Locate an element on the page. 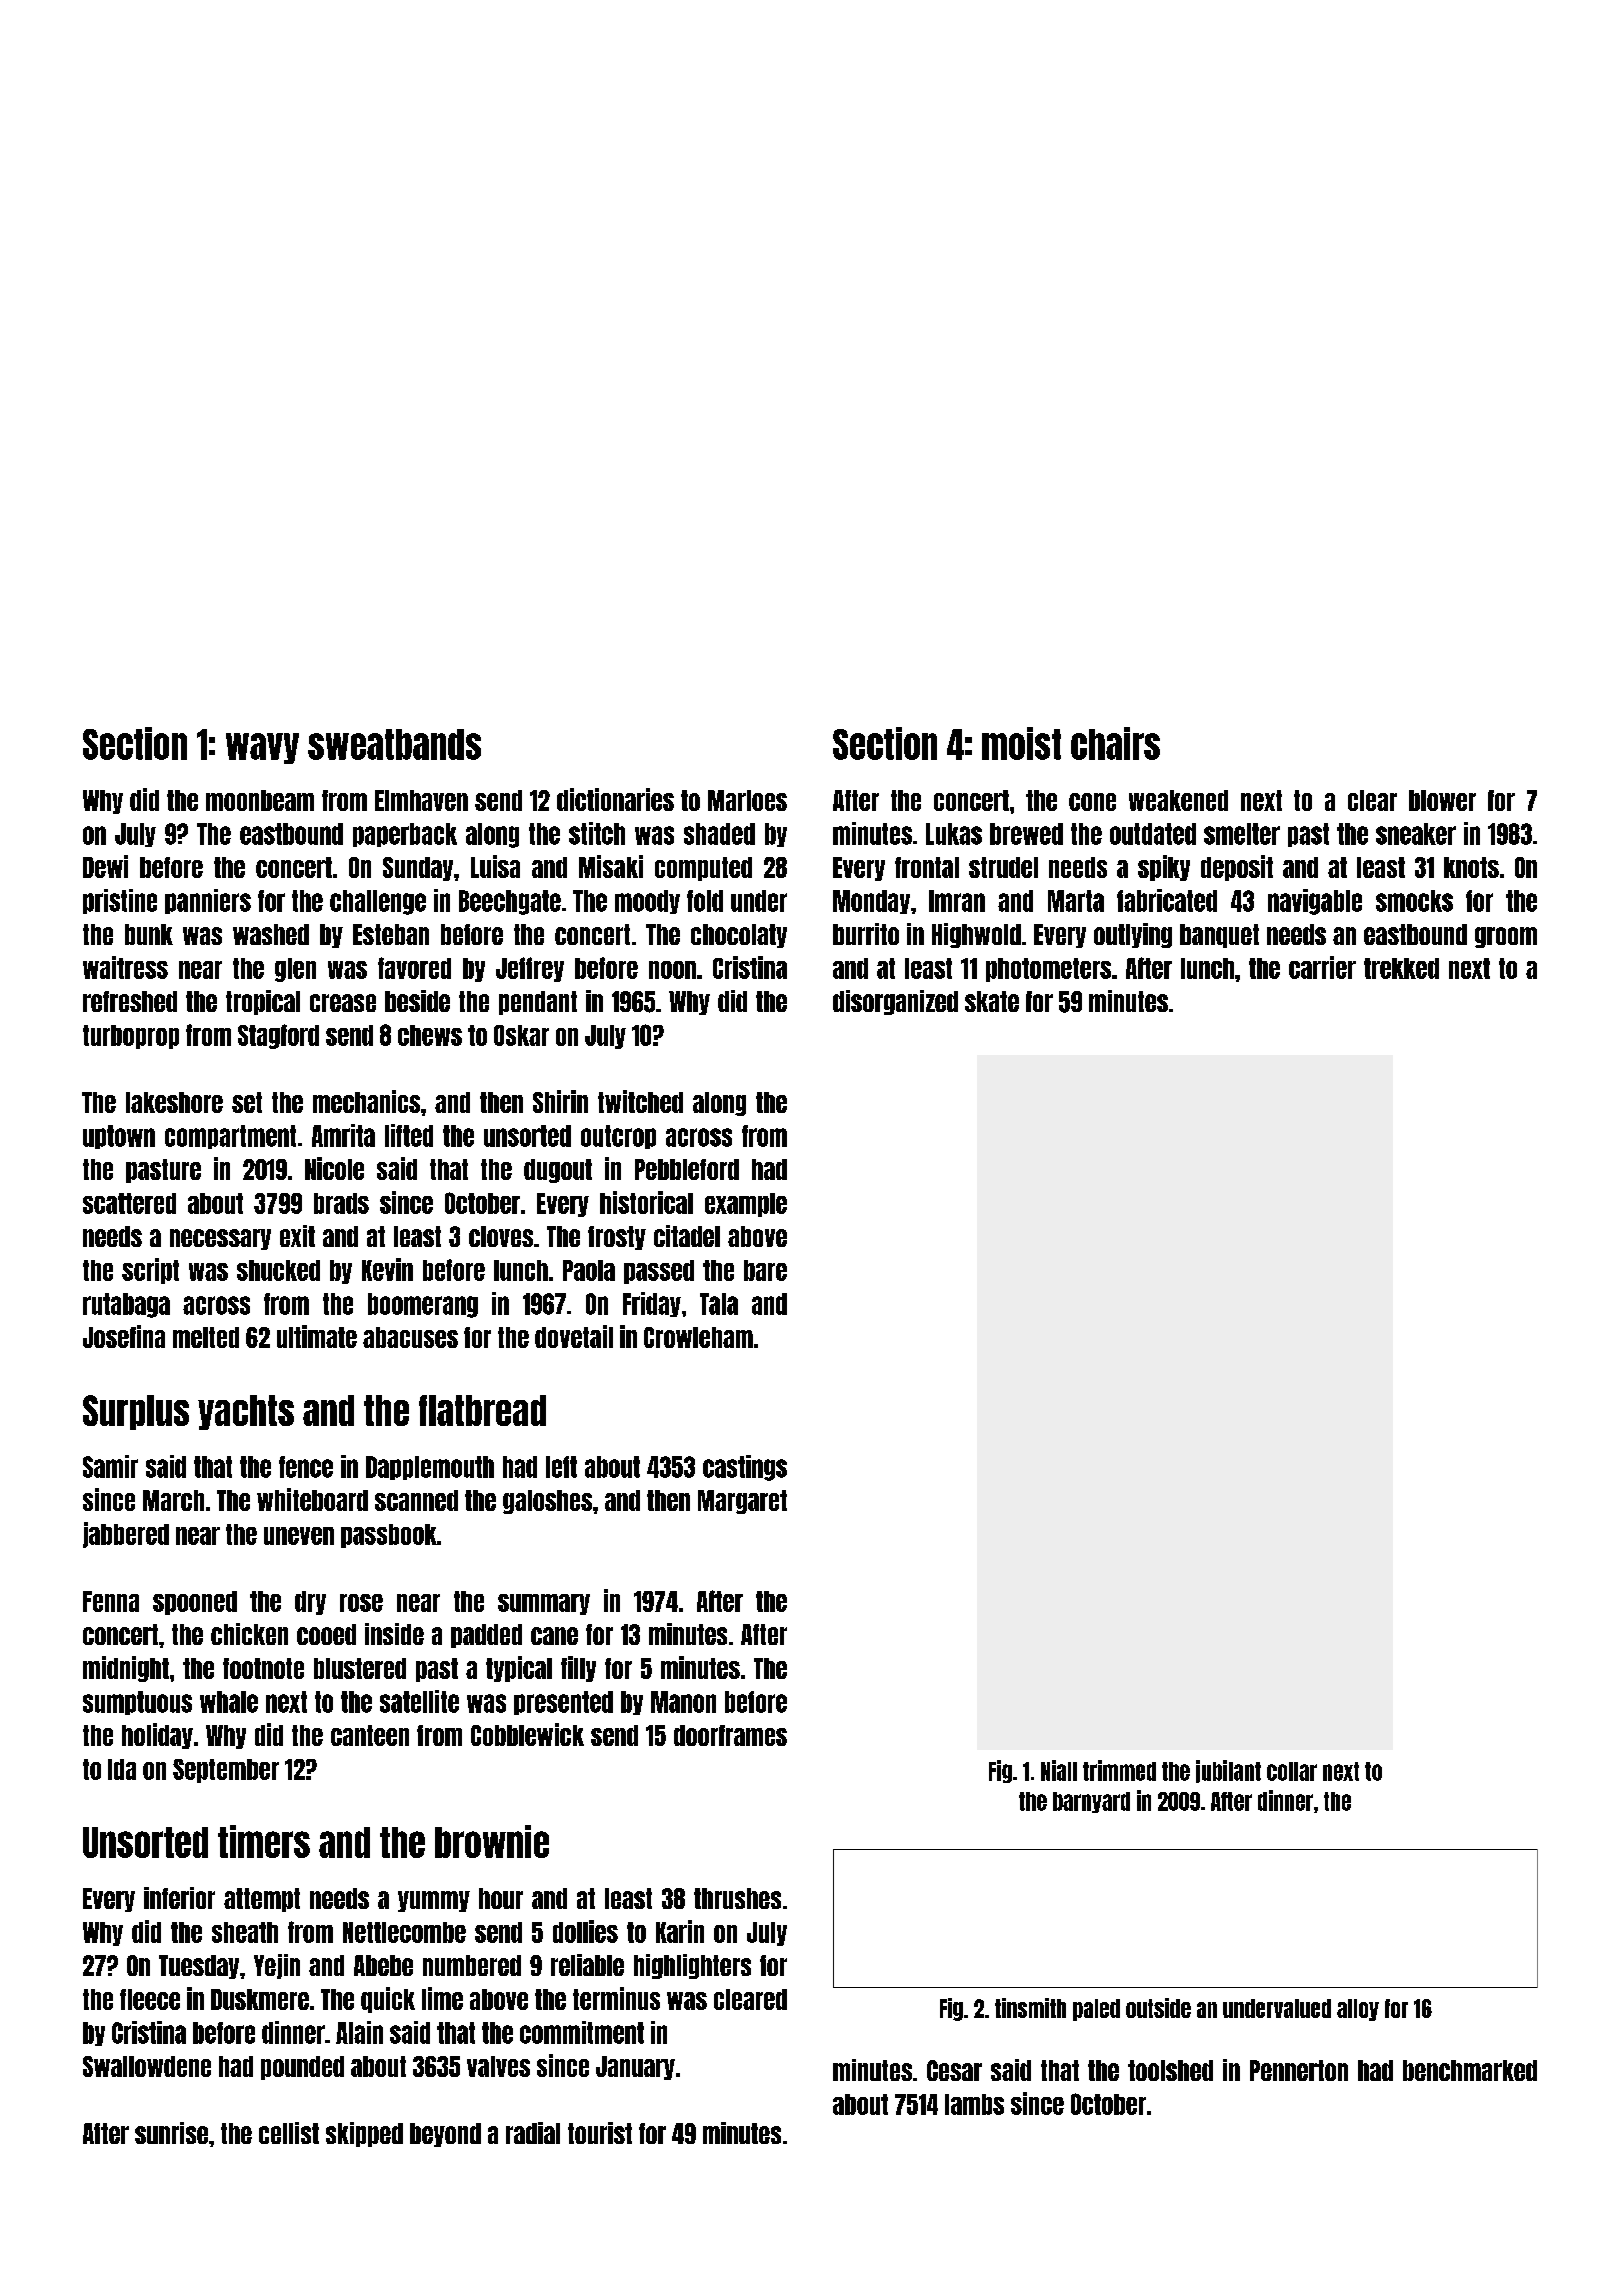  castings is located at coordinates (745, 1468).
